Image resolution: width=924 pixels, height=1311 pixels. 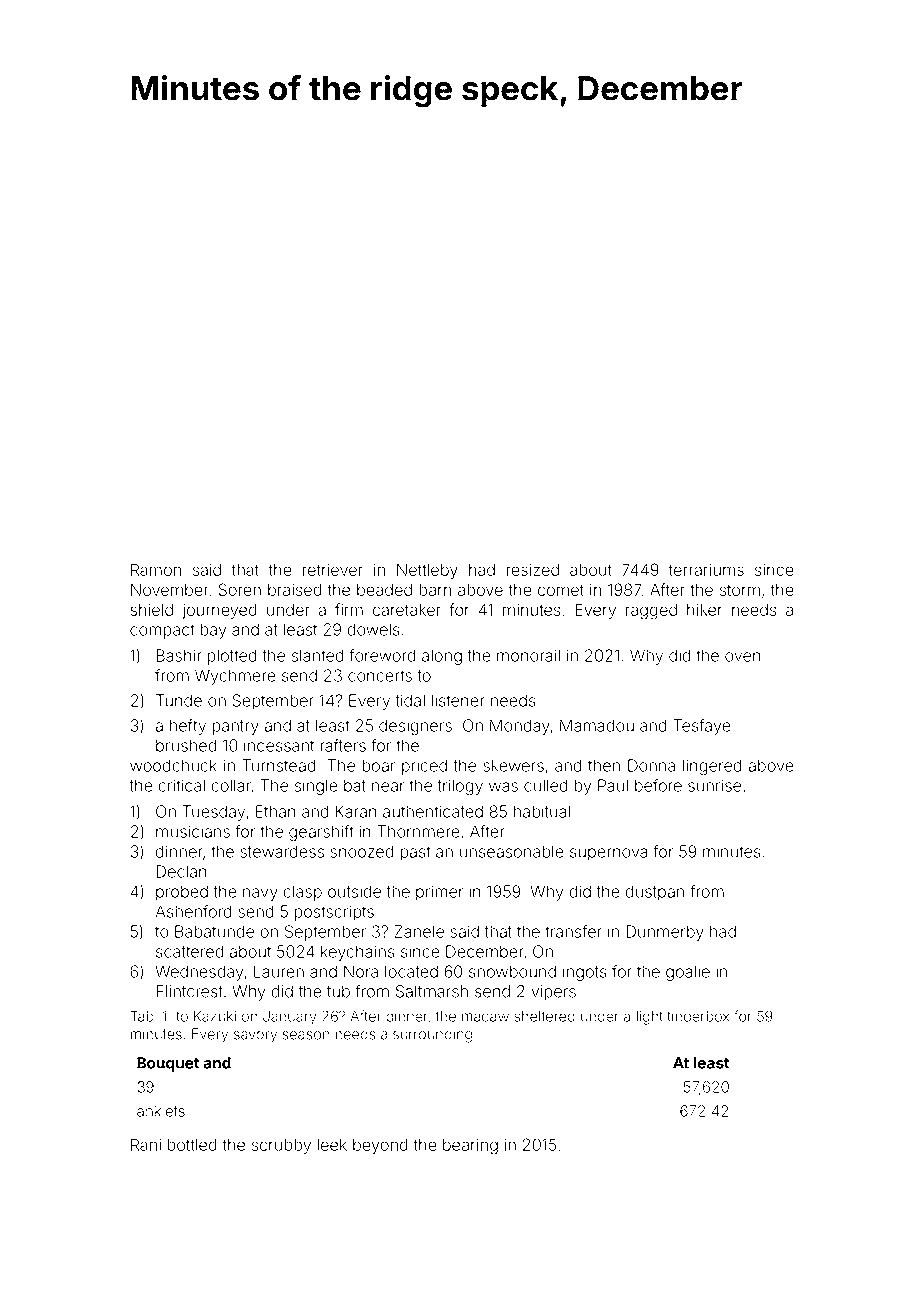 I want to click on trilogy, so click(x=460, y=787).
